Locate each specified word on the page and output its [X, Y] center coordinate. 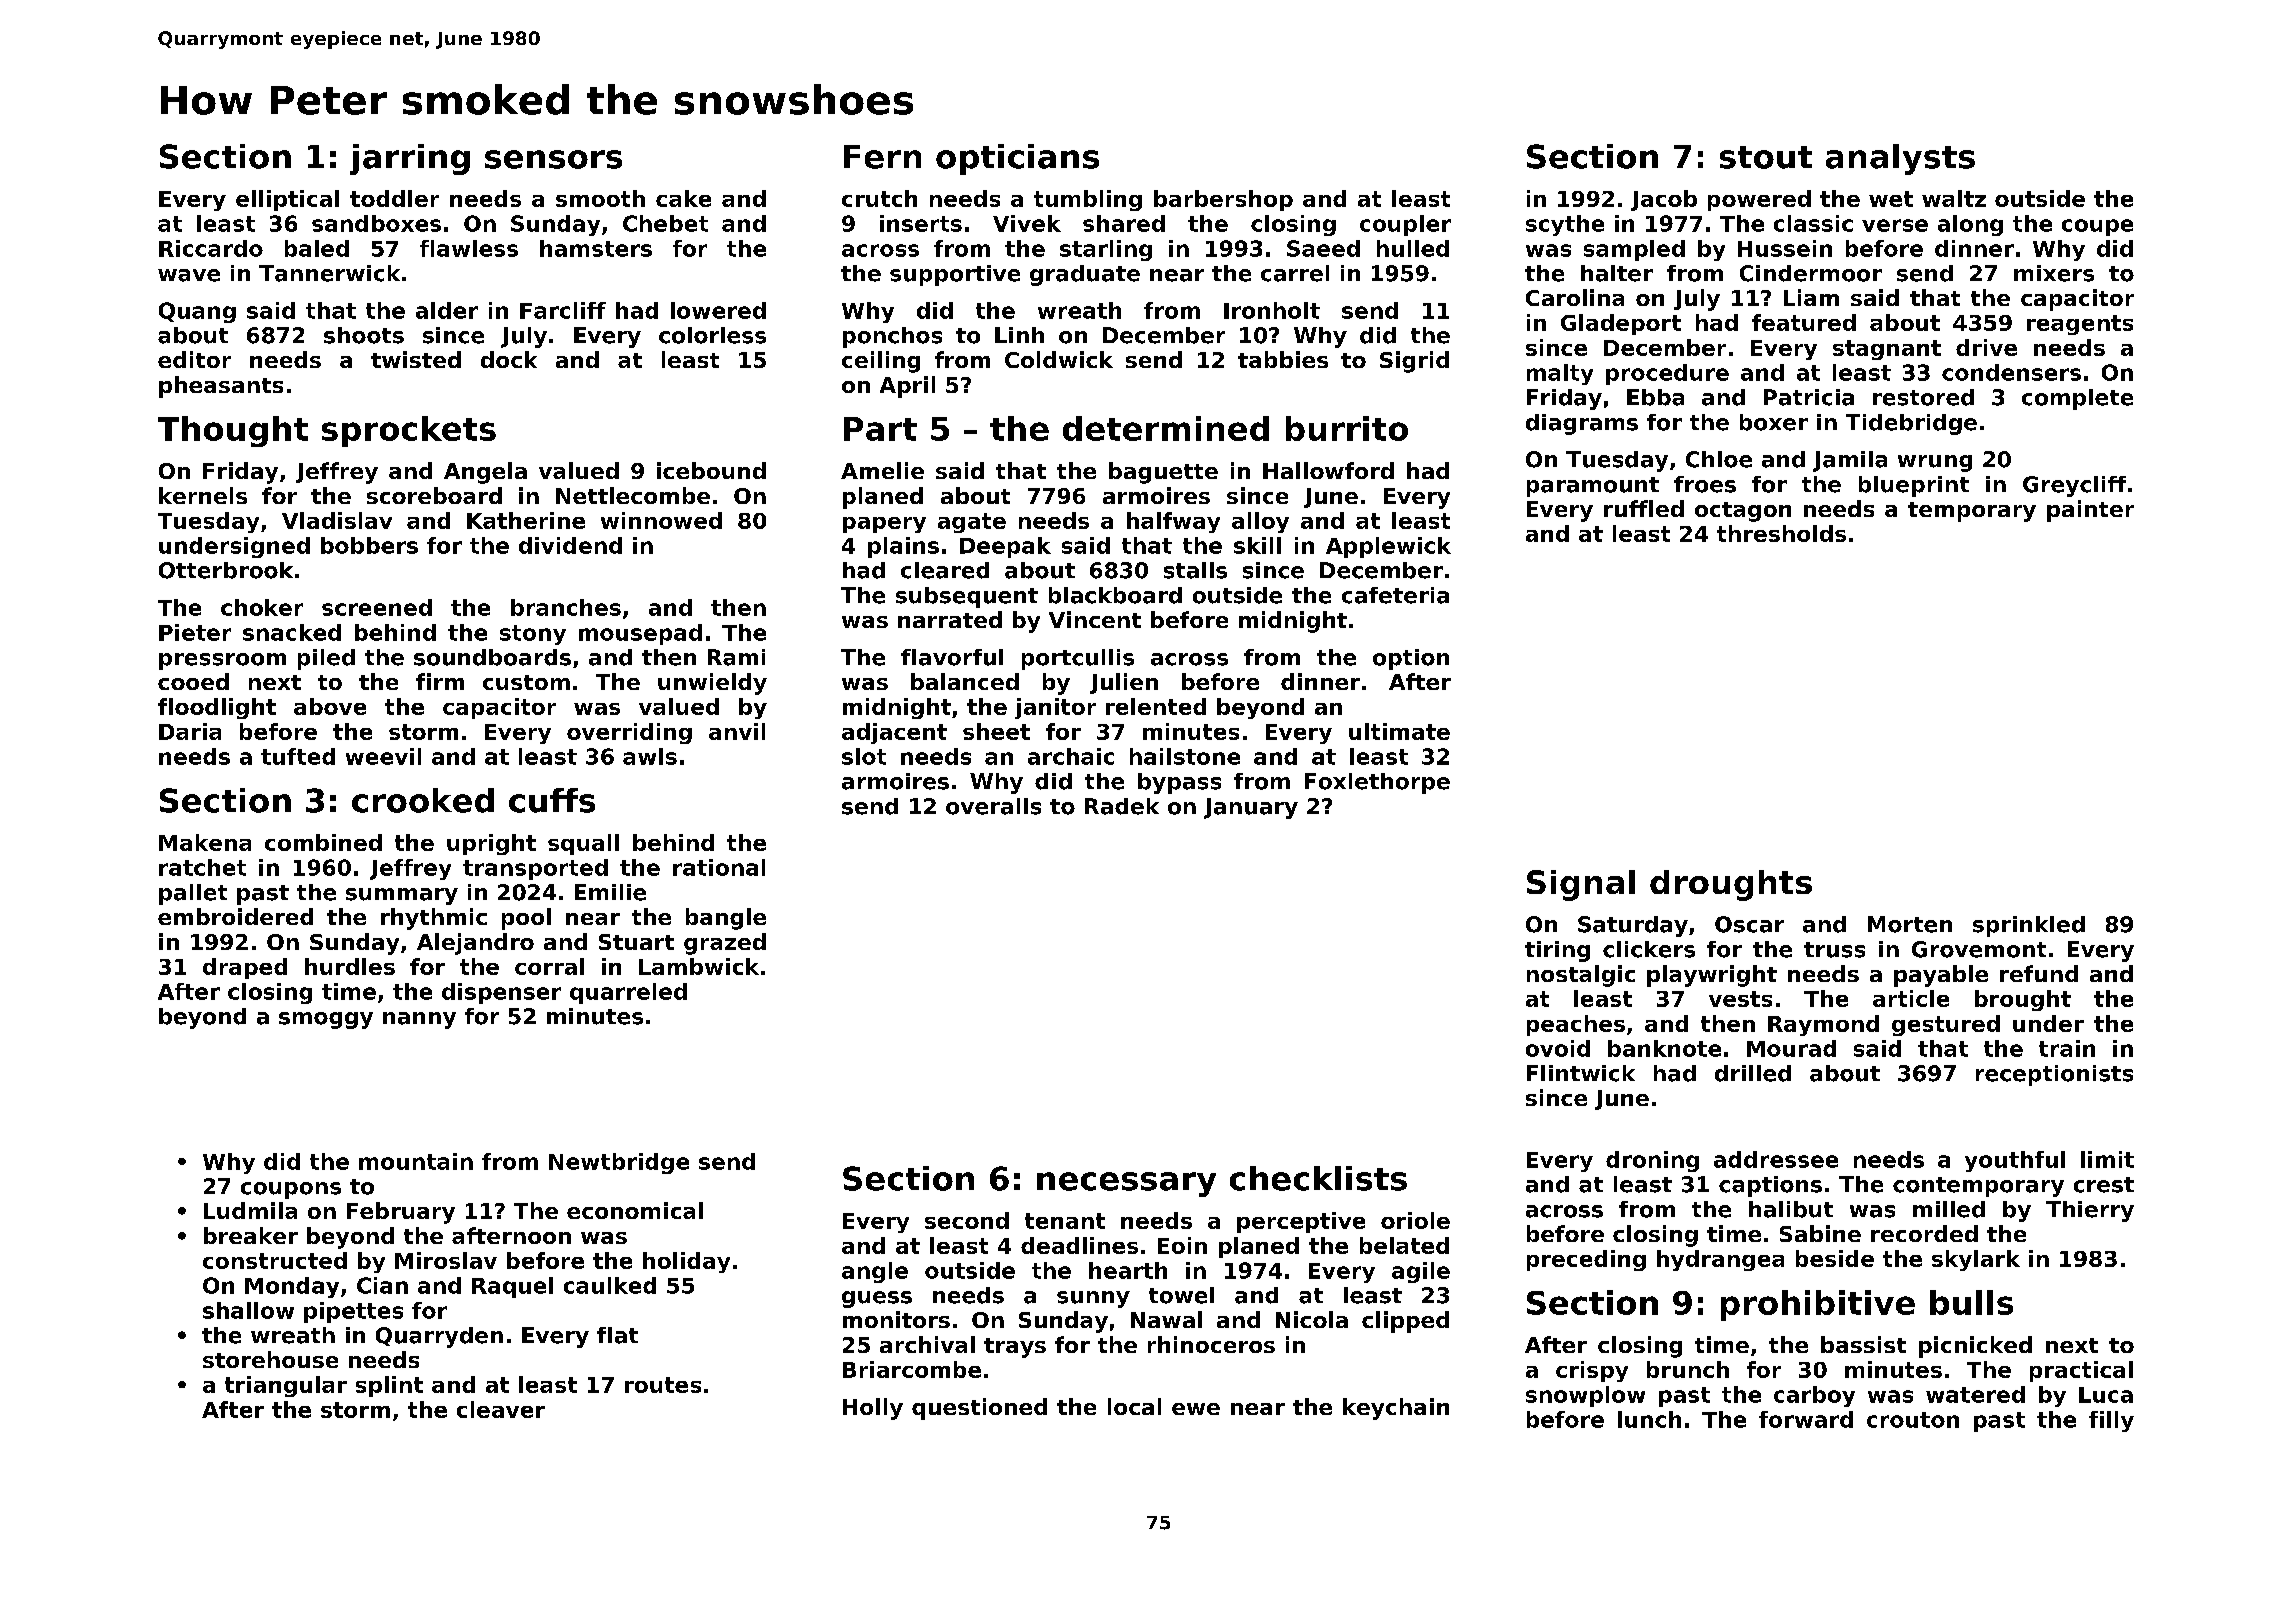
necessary [1126, 1184]
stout [1766, 157]
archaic [1071, 756]
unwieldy [712, 684]
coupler [1405, 225]
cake [683, 198]
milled [1949, 1209]
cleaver [501, 1409]
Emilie [610, 892]
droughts [1731, 885]
